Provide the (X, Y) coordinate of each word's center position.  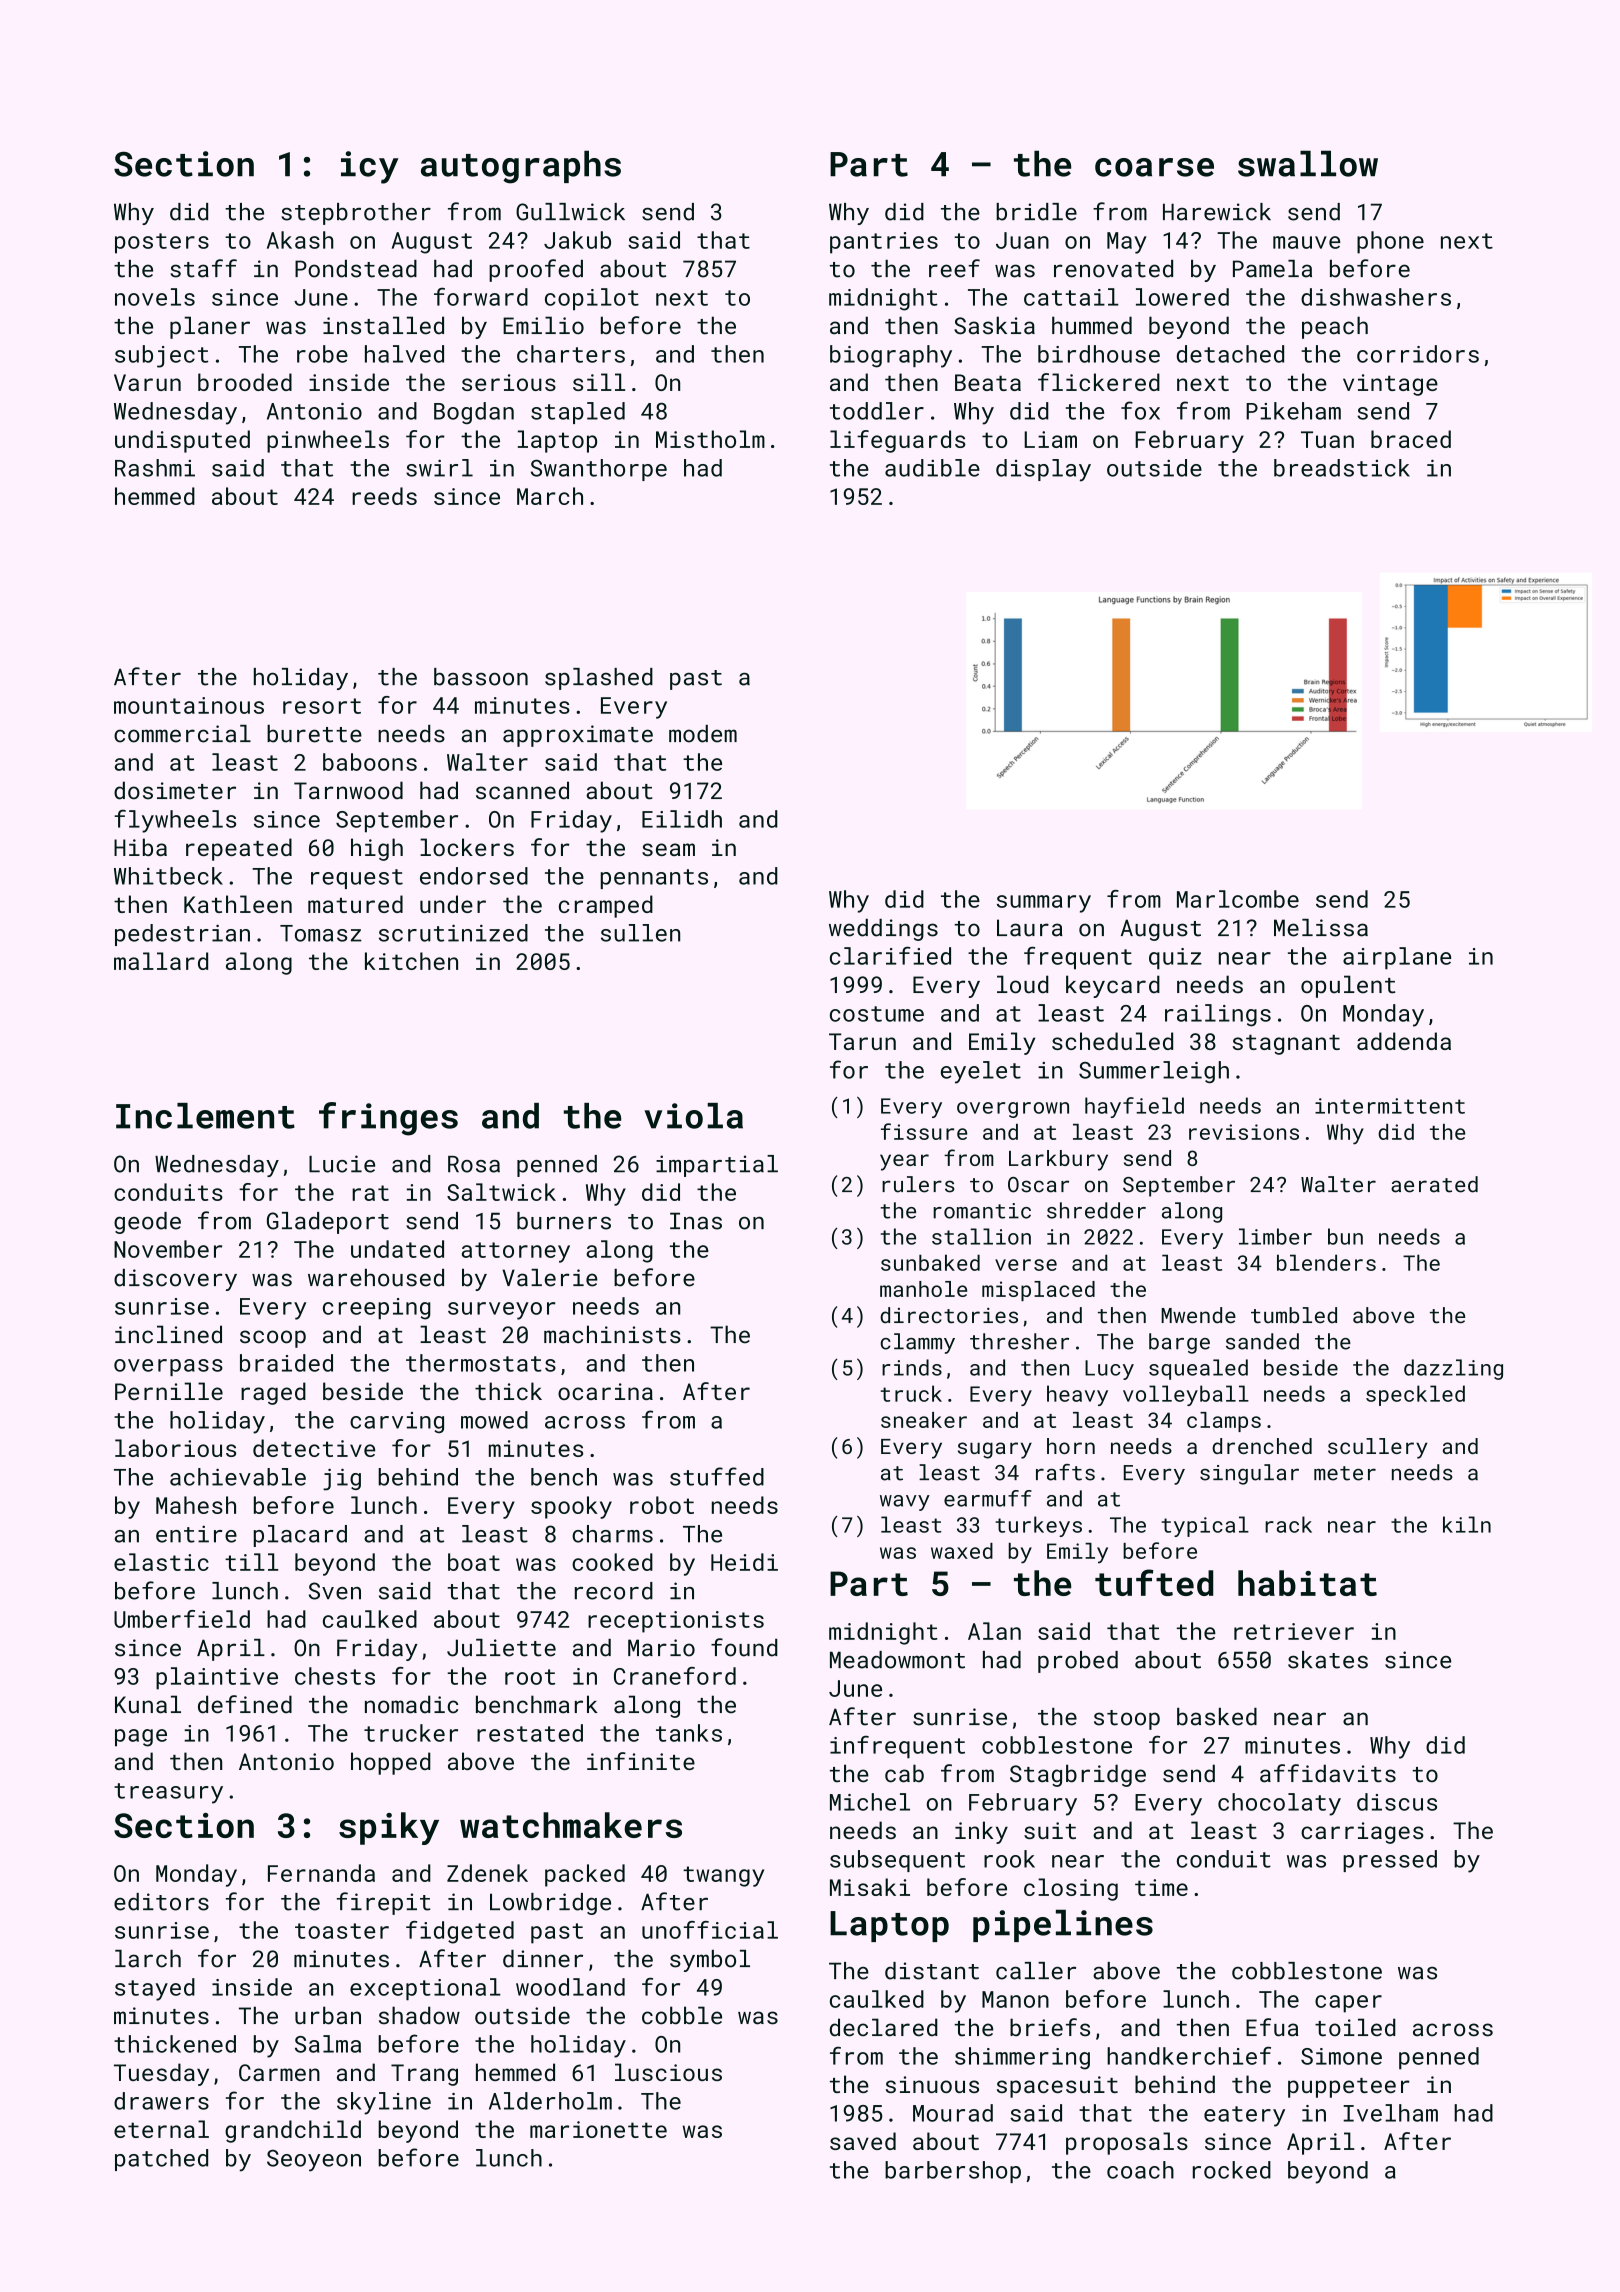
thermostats (481, 1363)
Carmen (279, 2072)
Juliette (501, 1648)
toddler (877, 411)
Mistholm (710, 439)
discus (1397, 1802)
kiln (1467, 1524)
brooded (245, 382)
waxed (962, 1551)
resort (322, 706)
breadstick (1342, 468)
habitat (1307, 1583)
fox (1140, 410)
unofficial (710, 1930)
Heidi (744, 1562)
